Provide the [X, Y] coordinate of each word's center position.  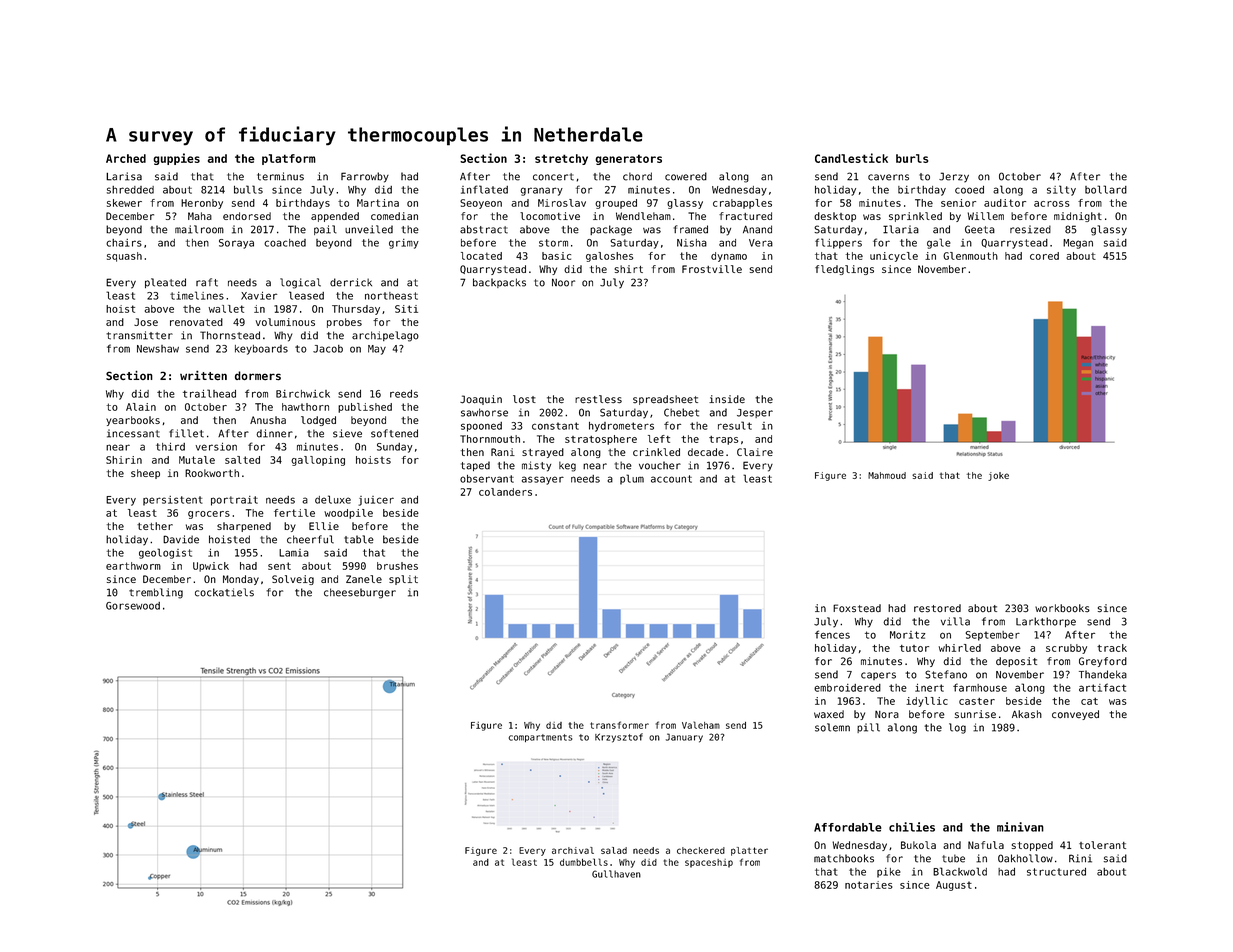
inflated [484, 189]
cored [1044, 256]
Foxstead [857, 608]
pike [889, 873]
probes [344, 323]
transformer [619, 725]
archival [573, 850]
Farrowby [365, 177]
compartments [540, 738]
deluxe [333, 499]
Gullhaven [616, 874]
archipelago [385, 336]
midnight [1078, 217]
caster [977, 701]
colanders [505, 492]
